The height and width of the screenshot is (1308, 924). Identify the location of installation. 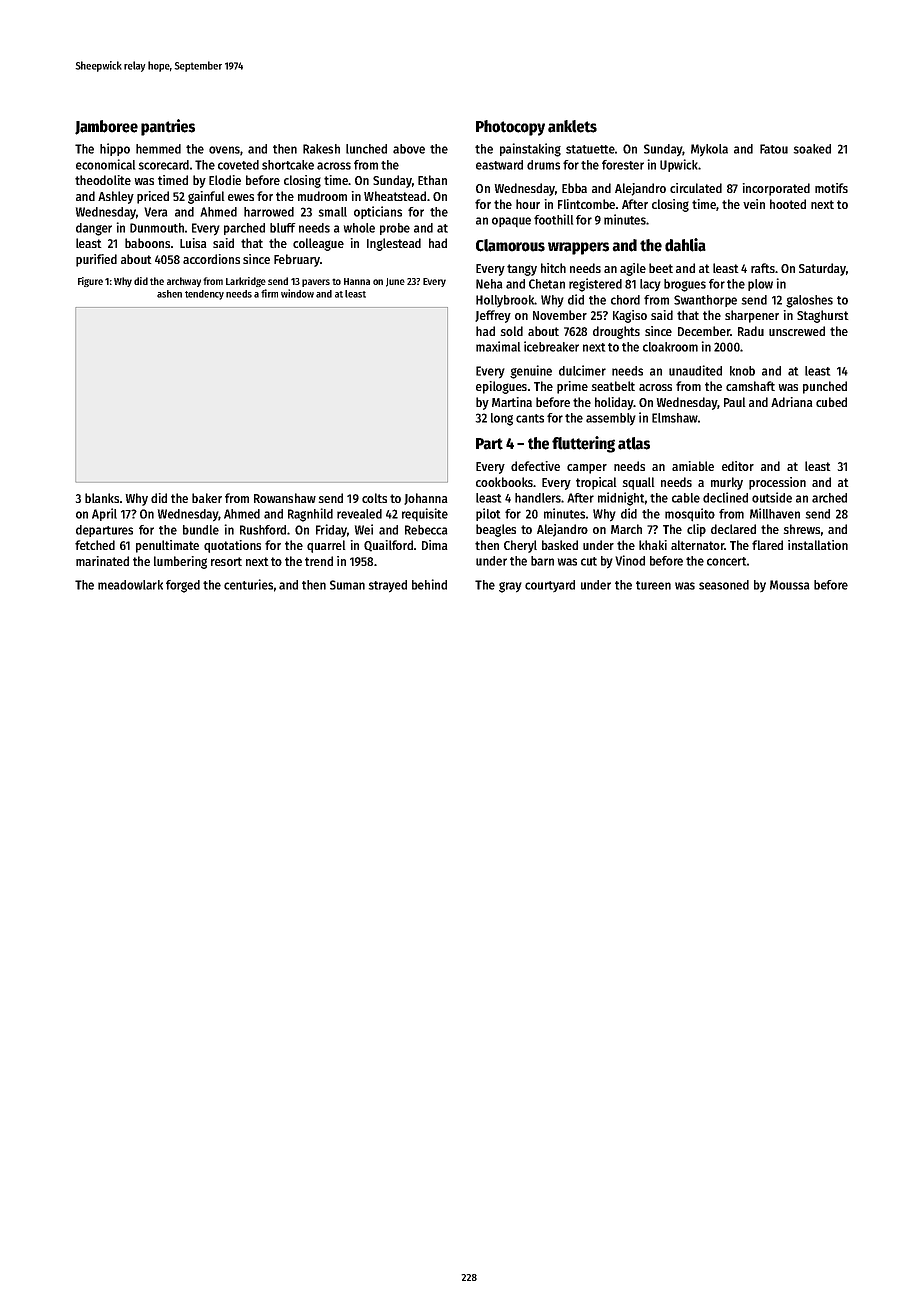
(818, 545).
